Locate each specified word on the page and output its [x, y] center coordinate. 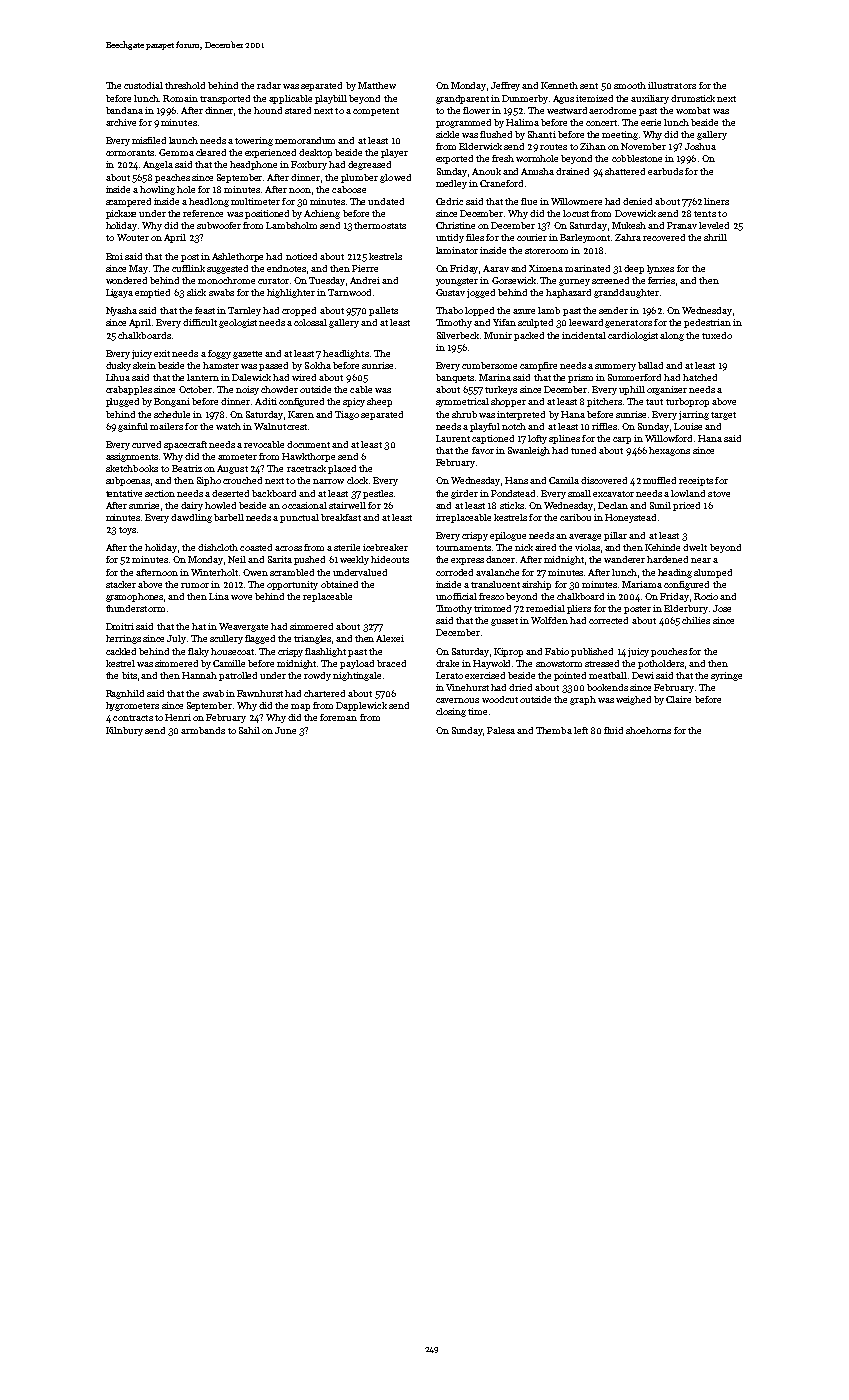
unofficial [456, 596]
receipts [696, 481]
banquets [456, 378]
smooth [630, 85]
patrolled [238, 676]
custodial [143, 85]
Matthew [377, 85]
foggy [219, 354]
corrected [608, 620]
